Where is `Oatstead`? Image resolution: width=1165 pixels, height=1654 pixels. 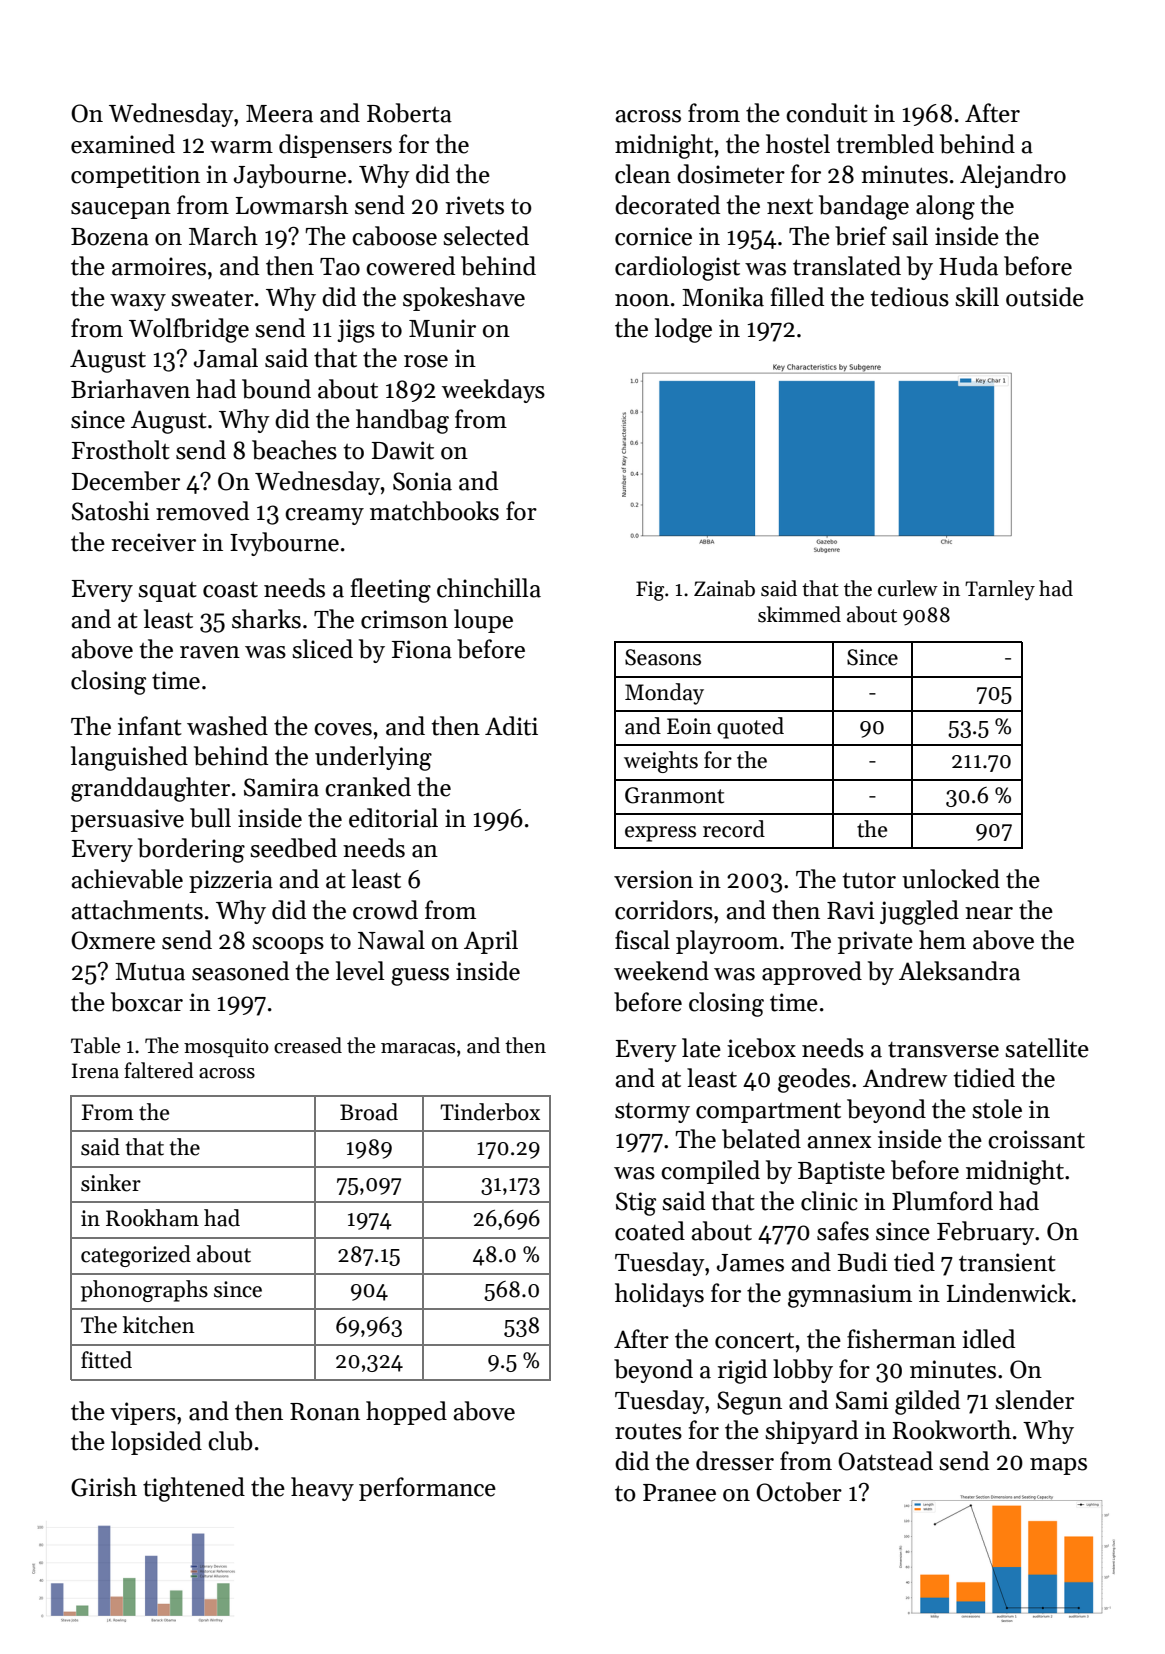 Oatstead is located at coordinates (885, 1461).
